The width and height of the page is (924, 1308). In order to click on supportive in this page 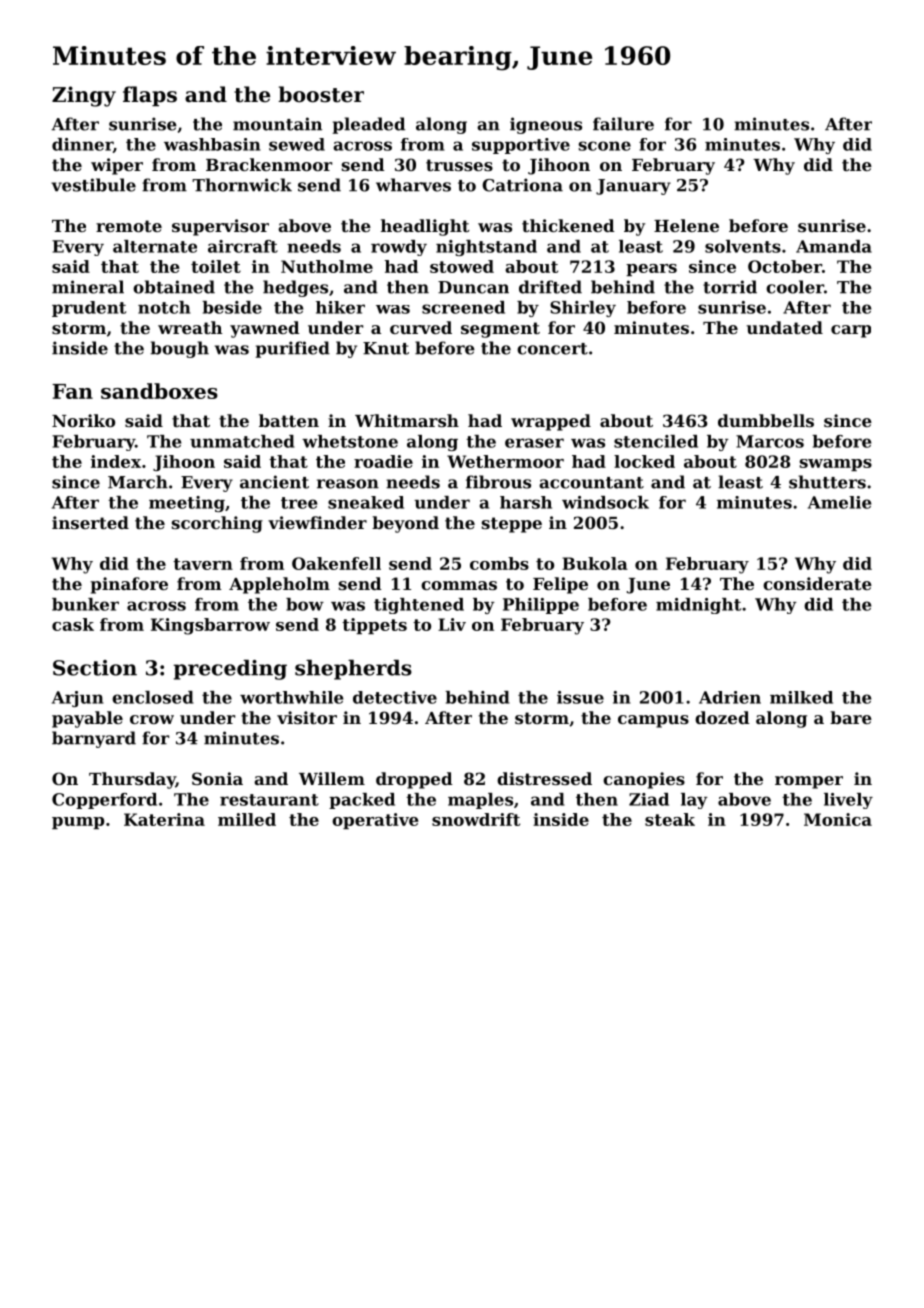, I will do `click(521, 146)`.
